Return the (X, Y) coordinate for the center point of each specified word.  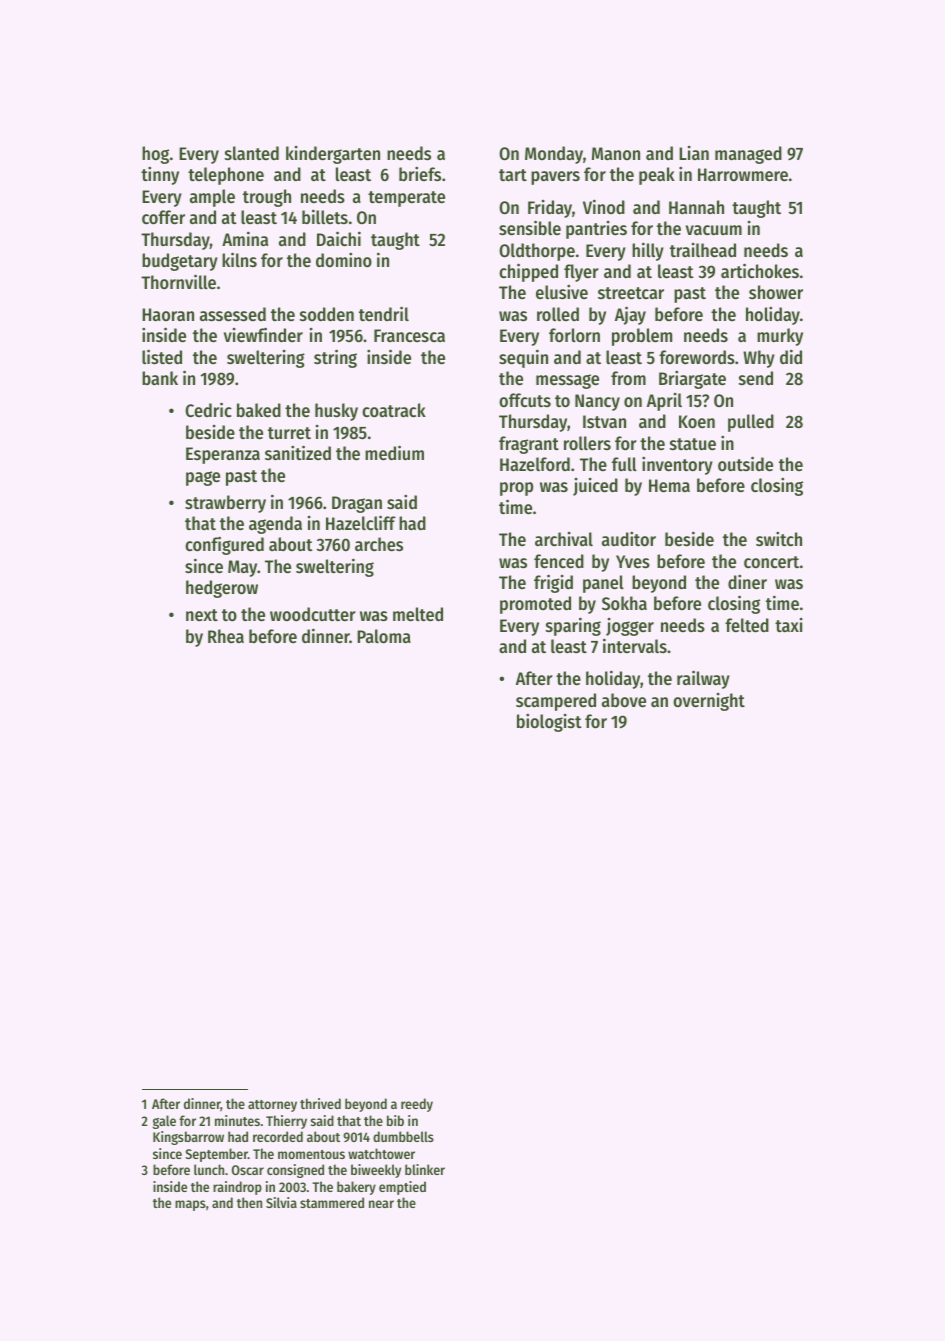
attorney (272, 1106)
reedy (417, 1105)
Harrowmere (743, 174)
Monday (554, 155)
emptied (402, 1188)
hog (155, 155)
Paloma (384, 636)
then (249, 1202)
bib (395, 1120)
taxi (789, 625)
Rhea (226, 636)
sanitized (298, 452)
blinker (425, 1169)
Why (759, 359)
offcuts (525, 400)
